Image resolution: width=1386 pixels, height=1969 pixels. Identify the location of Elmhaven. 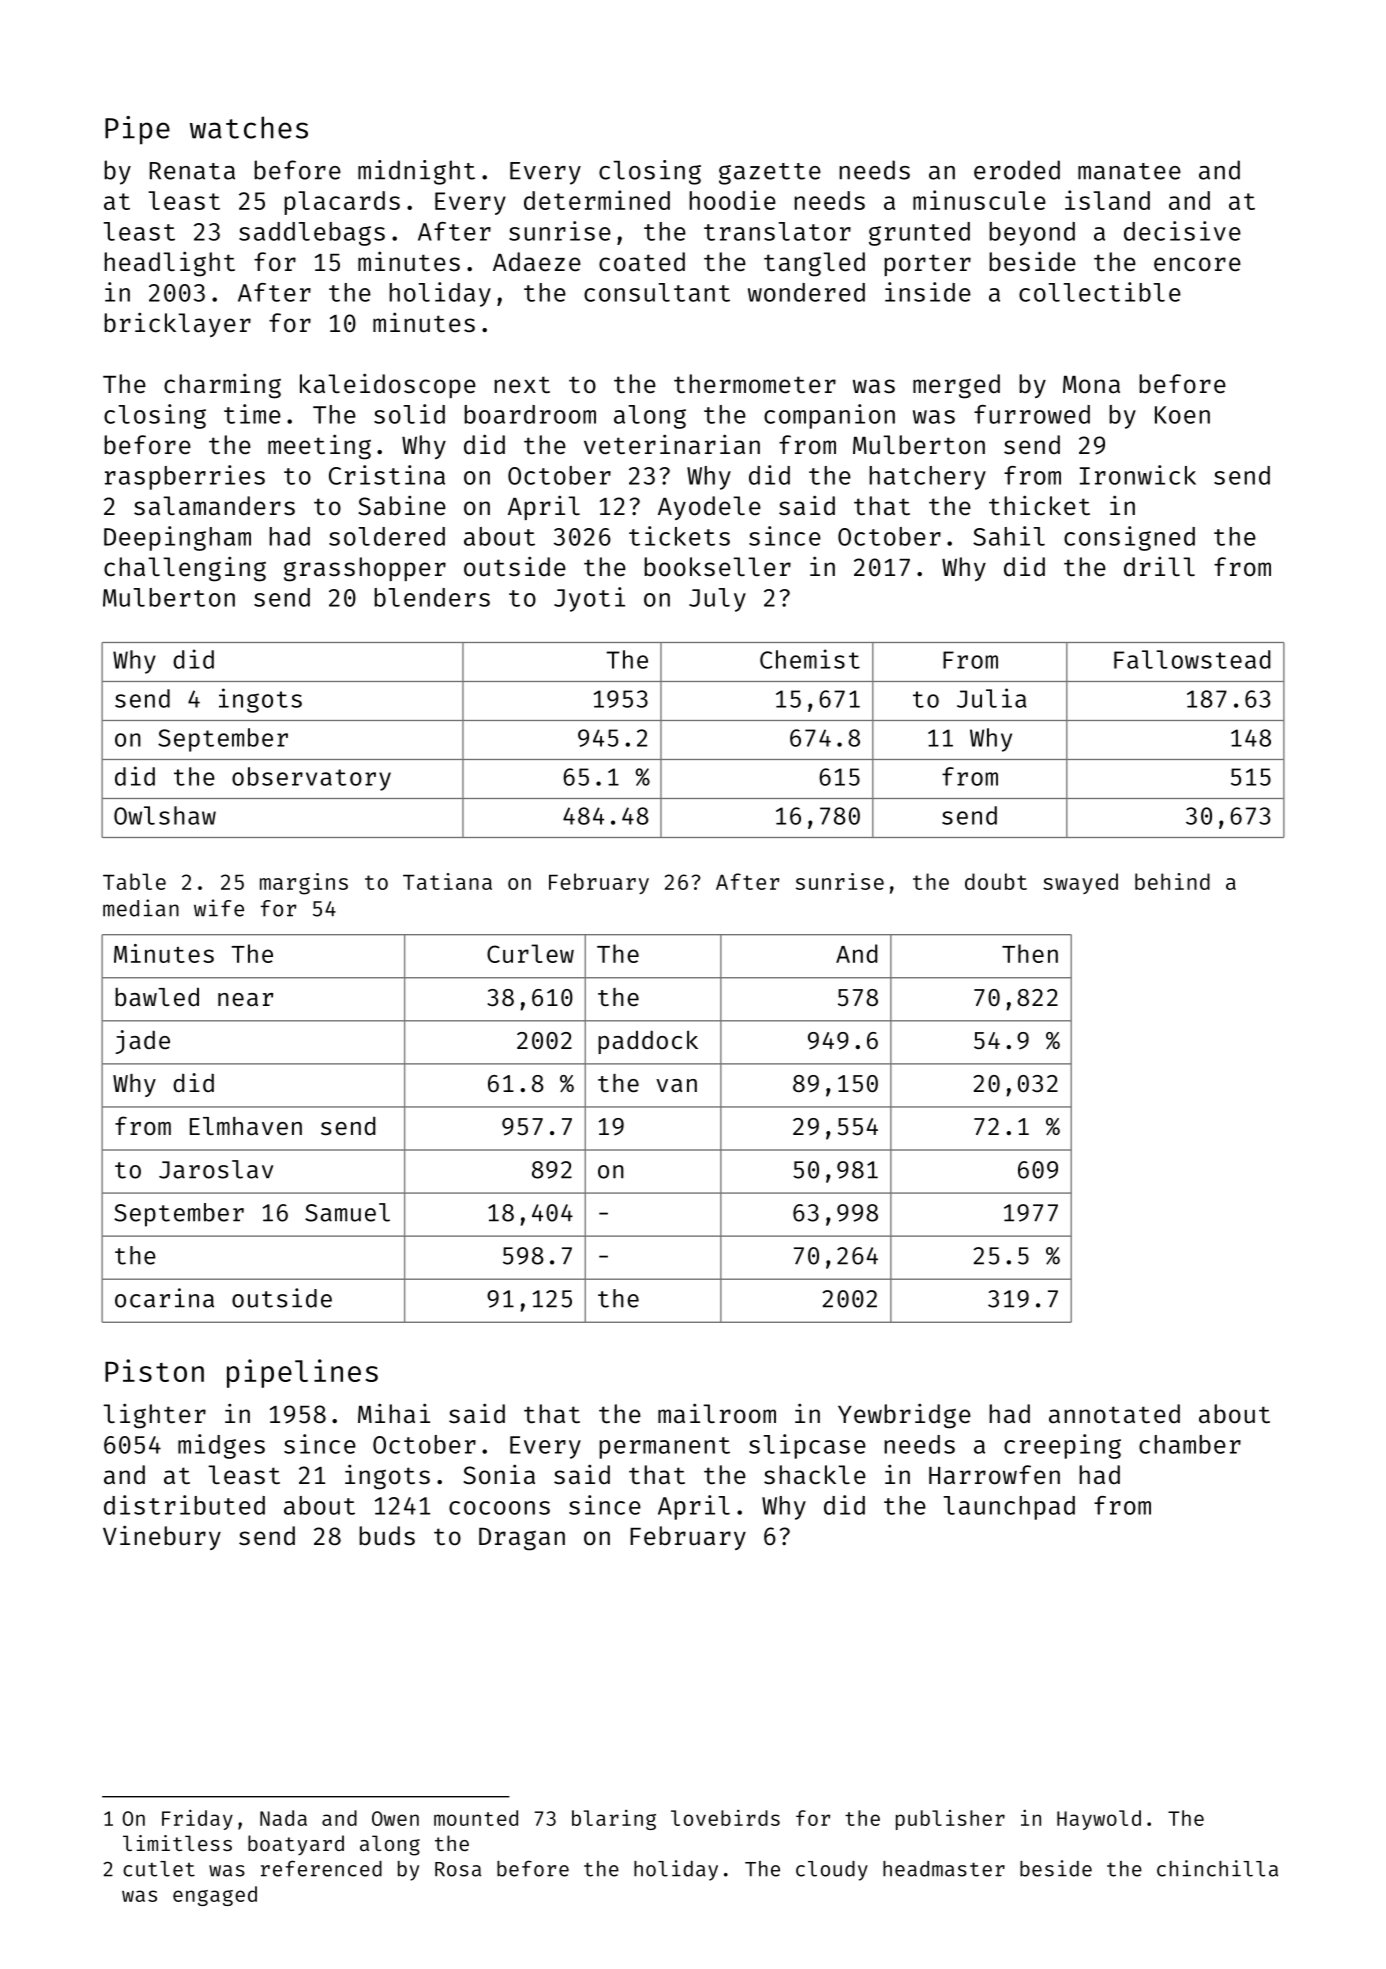
(246, 1126).
